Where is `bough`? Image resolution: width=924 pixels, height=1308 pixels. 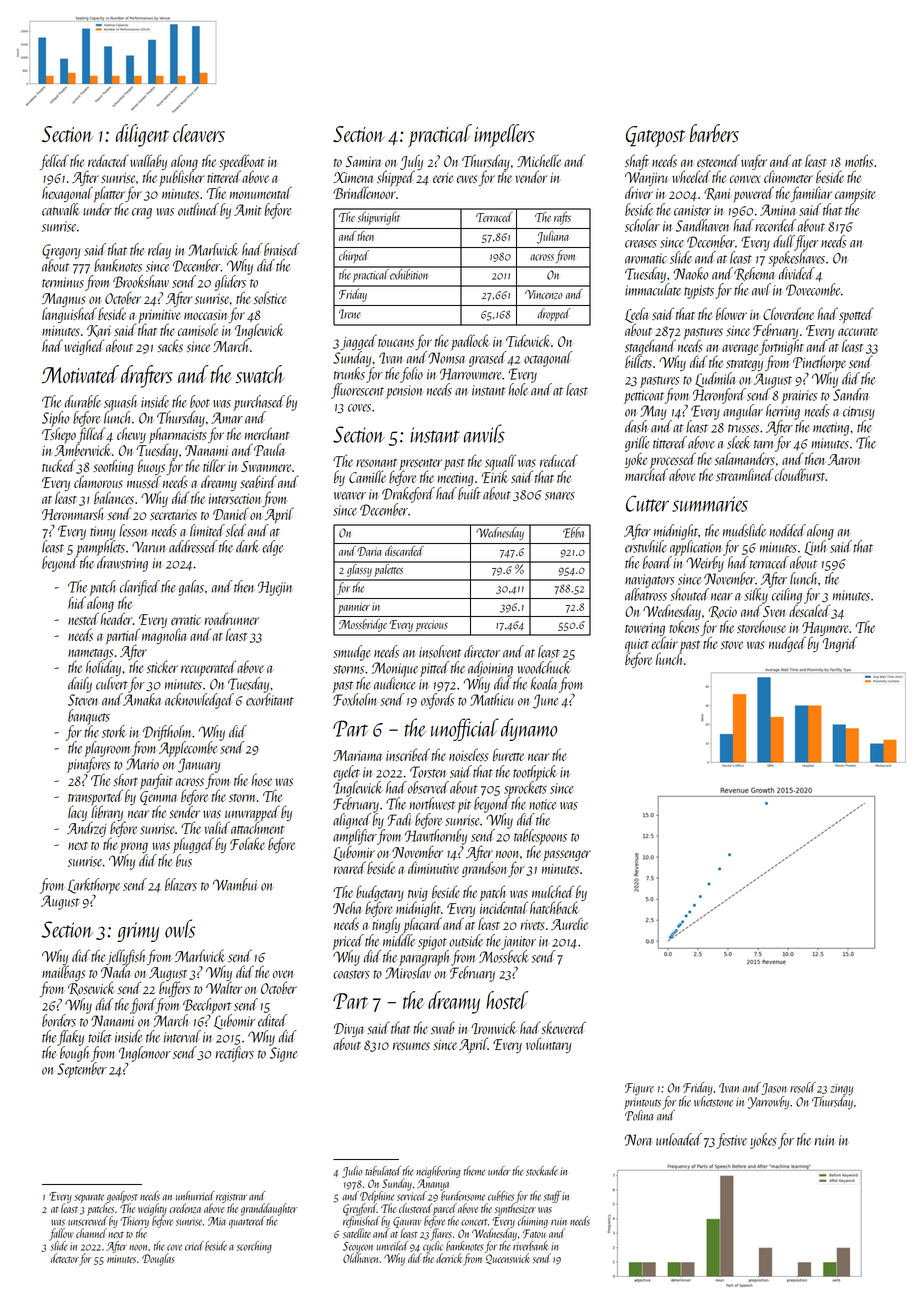
bough is located at coordinates (74, 1054).
